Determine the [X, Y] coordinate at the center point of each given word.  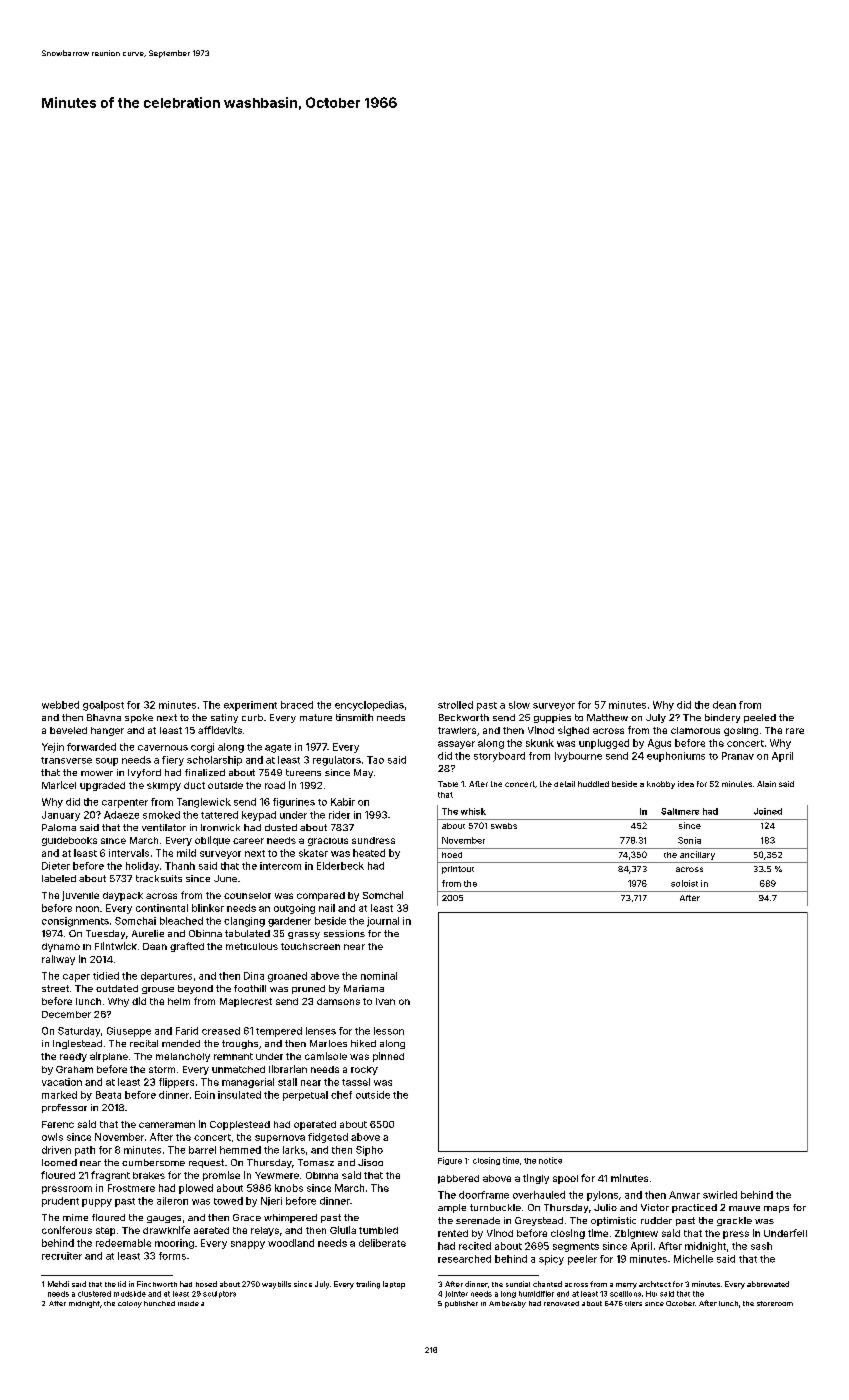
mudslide [130, 1294]
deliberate [382, 1243]
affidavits [220, 730]
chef [341, 1095]
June [225, 878]
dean [724, 705]
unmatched [238, 1069]
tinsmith [354, 717]
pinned [388, 1057]
